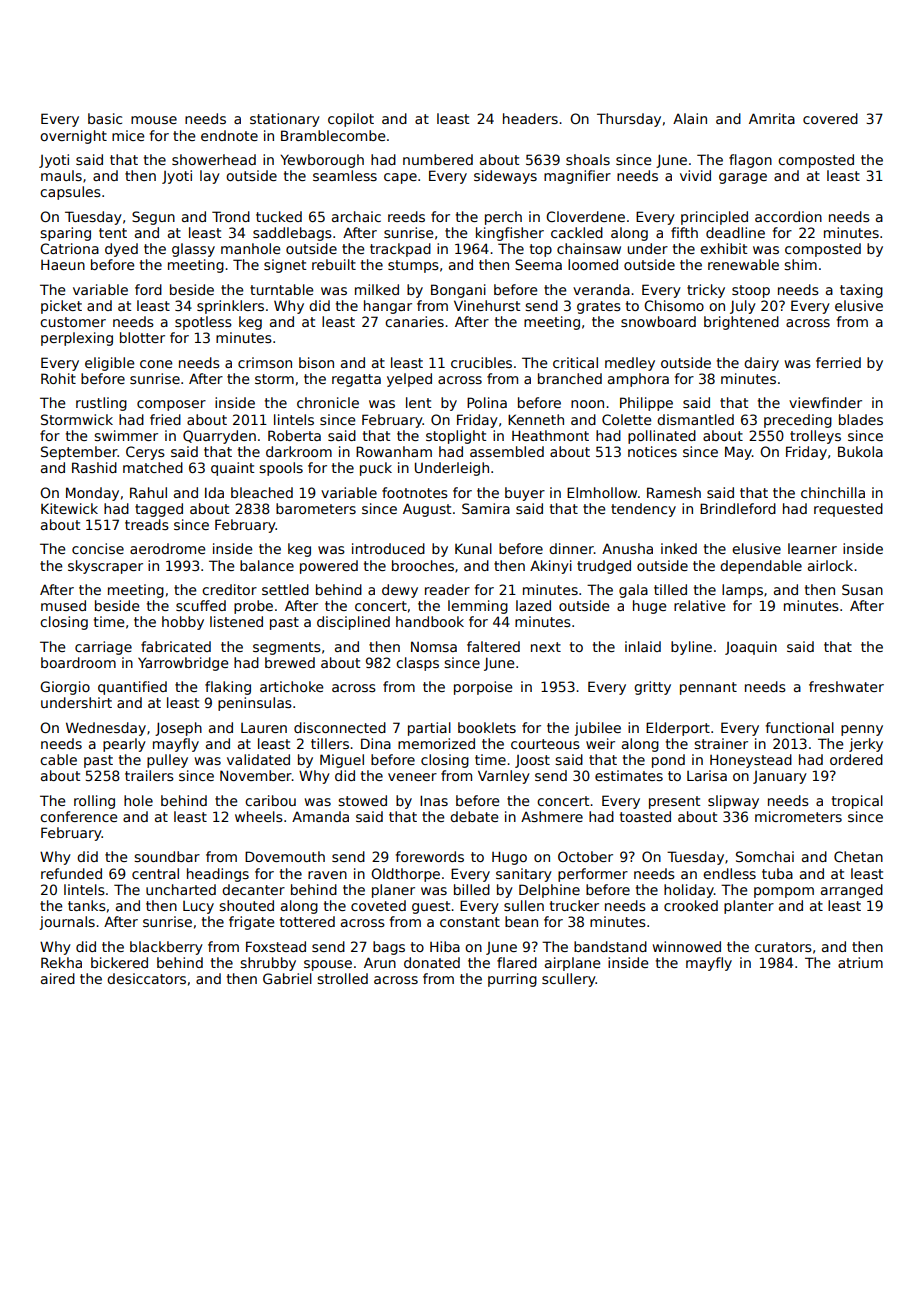  Describe the element at coordinates (265, 362) in the document. I see `crimson` at that location.
